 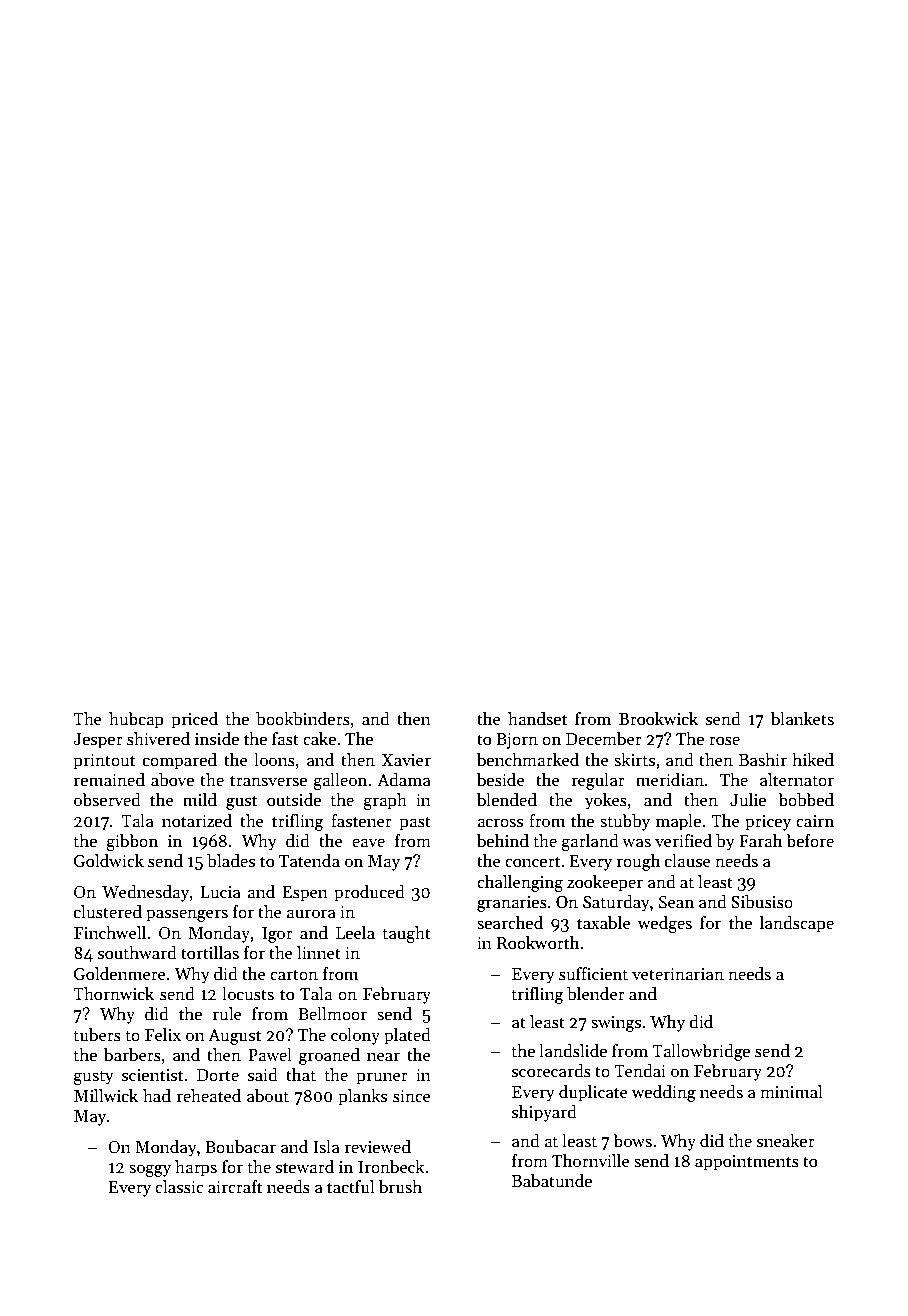 What do you see at coordinates (797, 924) in the screenshot?
I see `landscape` at bounding box center [797, 924].
